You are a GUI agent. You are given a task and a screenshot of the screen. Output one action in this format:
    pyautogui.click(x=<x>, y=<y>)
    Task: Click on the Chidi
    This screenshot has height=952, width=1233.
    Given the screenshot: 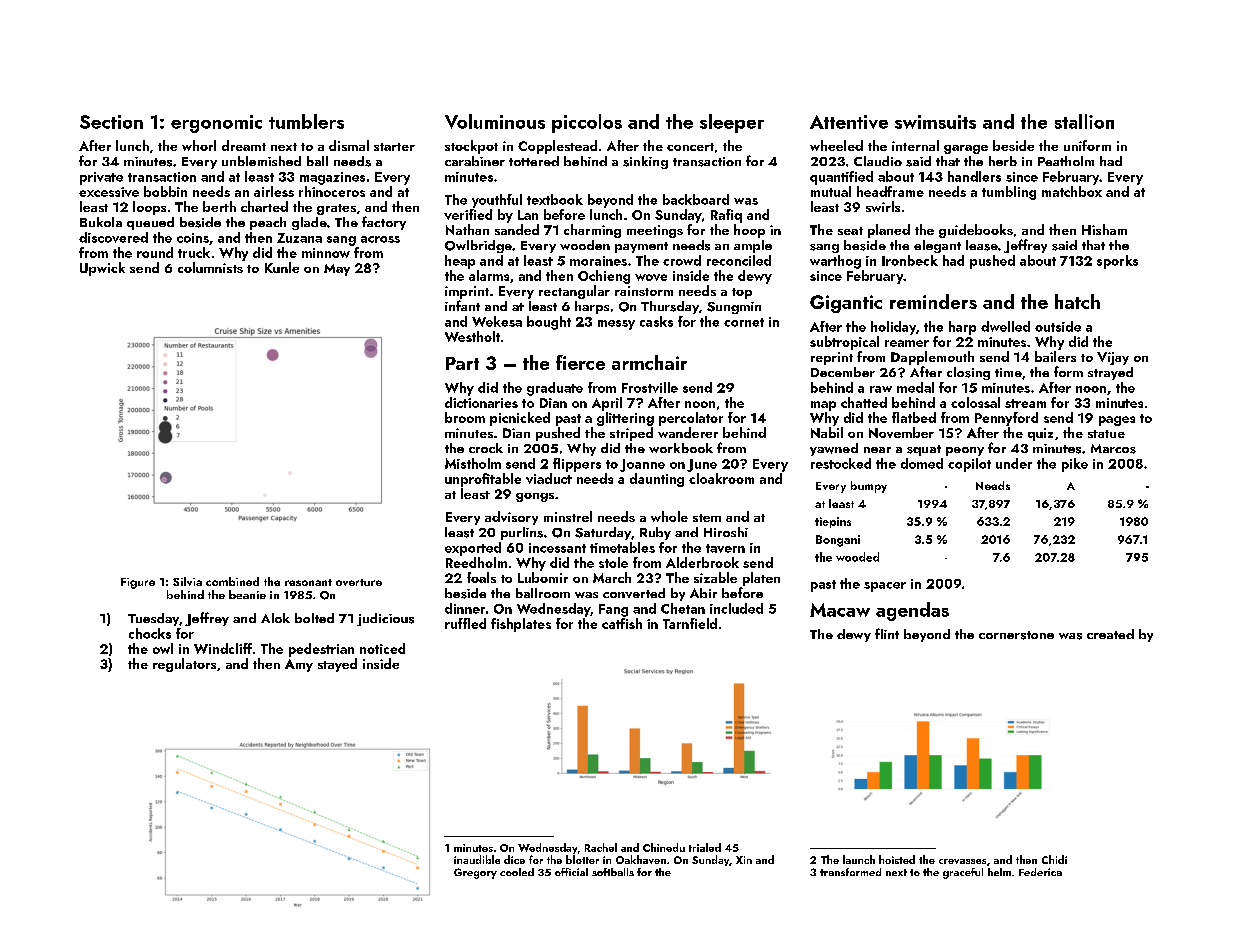 What is the action you would take?
    pyautogui.click(x=1054, y=859)
